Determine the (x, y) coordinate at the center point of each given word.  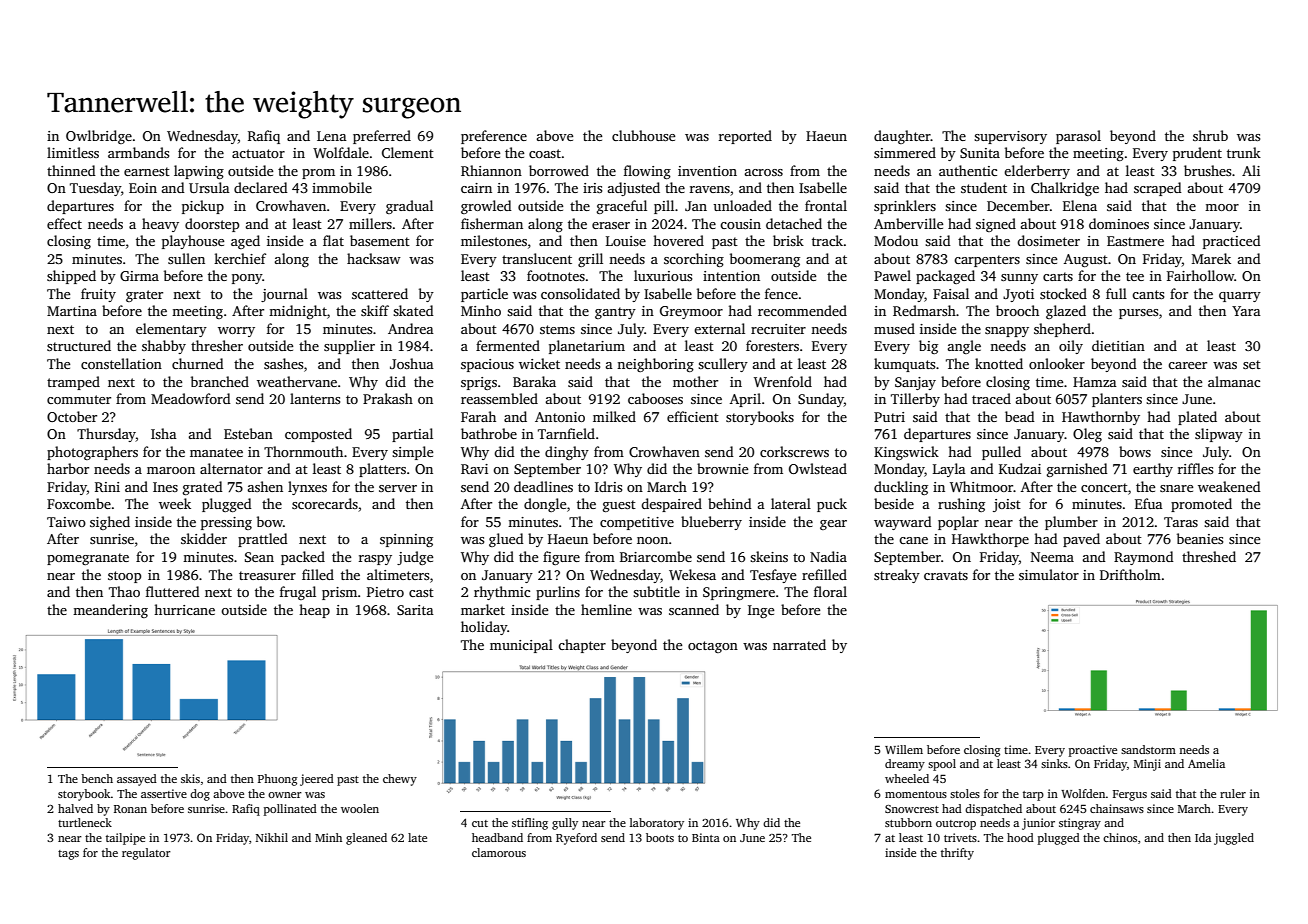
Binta (706, 837)
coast (545, 153)
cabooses (655, 398)
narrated (799, 644)
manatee (216, 452)
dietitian (1118, 345)
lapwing (199, 172)
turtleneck (85, 822)
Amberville (908, 223)
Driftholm (1130, 574)
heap (314, 611)
